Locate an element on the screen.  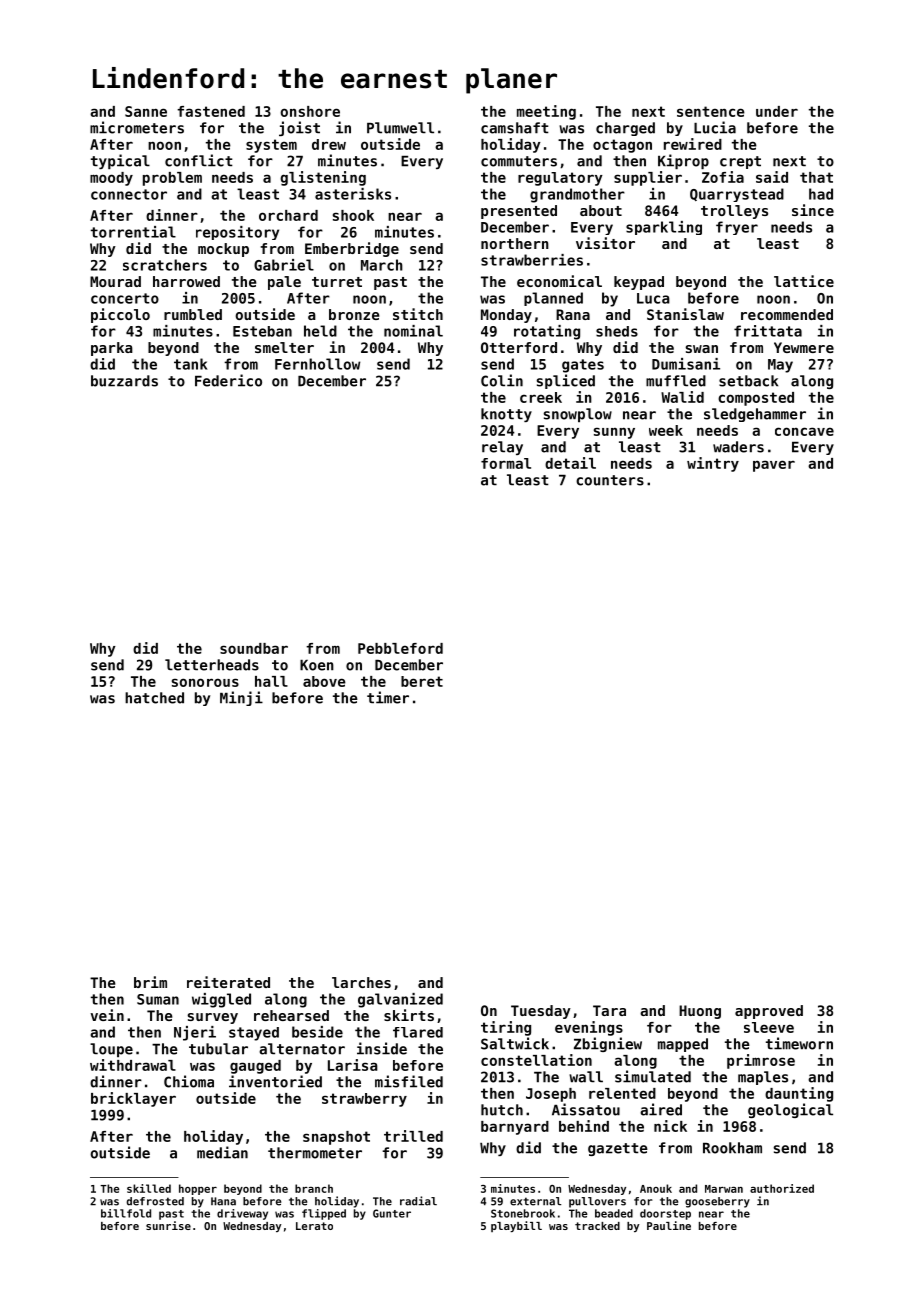
misfiled is located at coordinates (409, 1081).
